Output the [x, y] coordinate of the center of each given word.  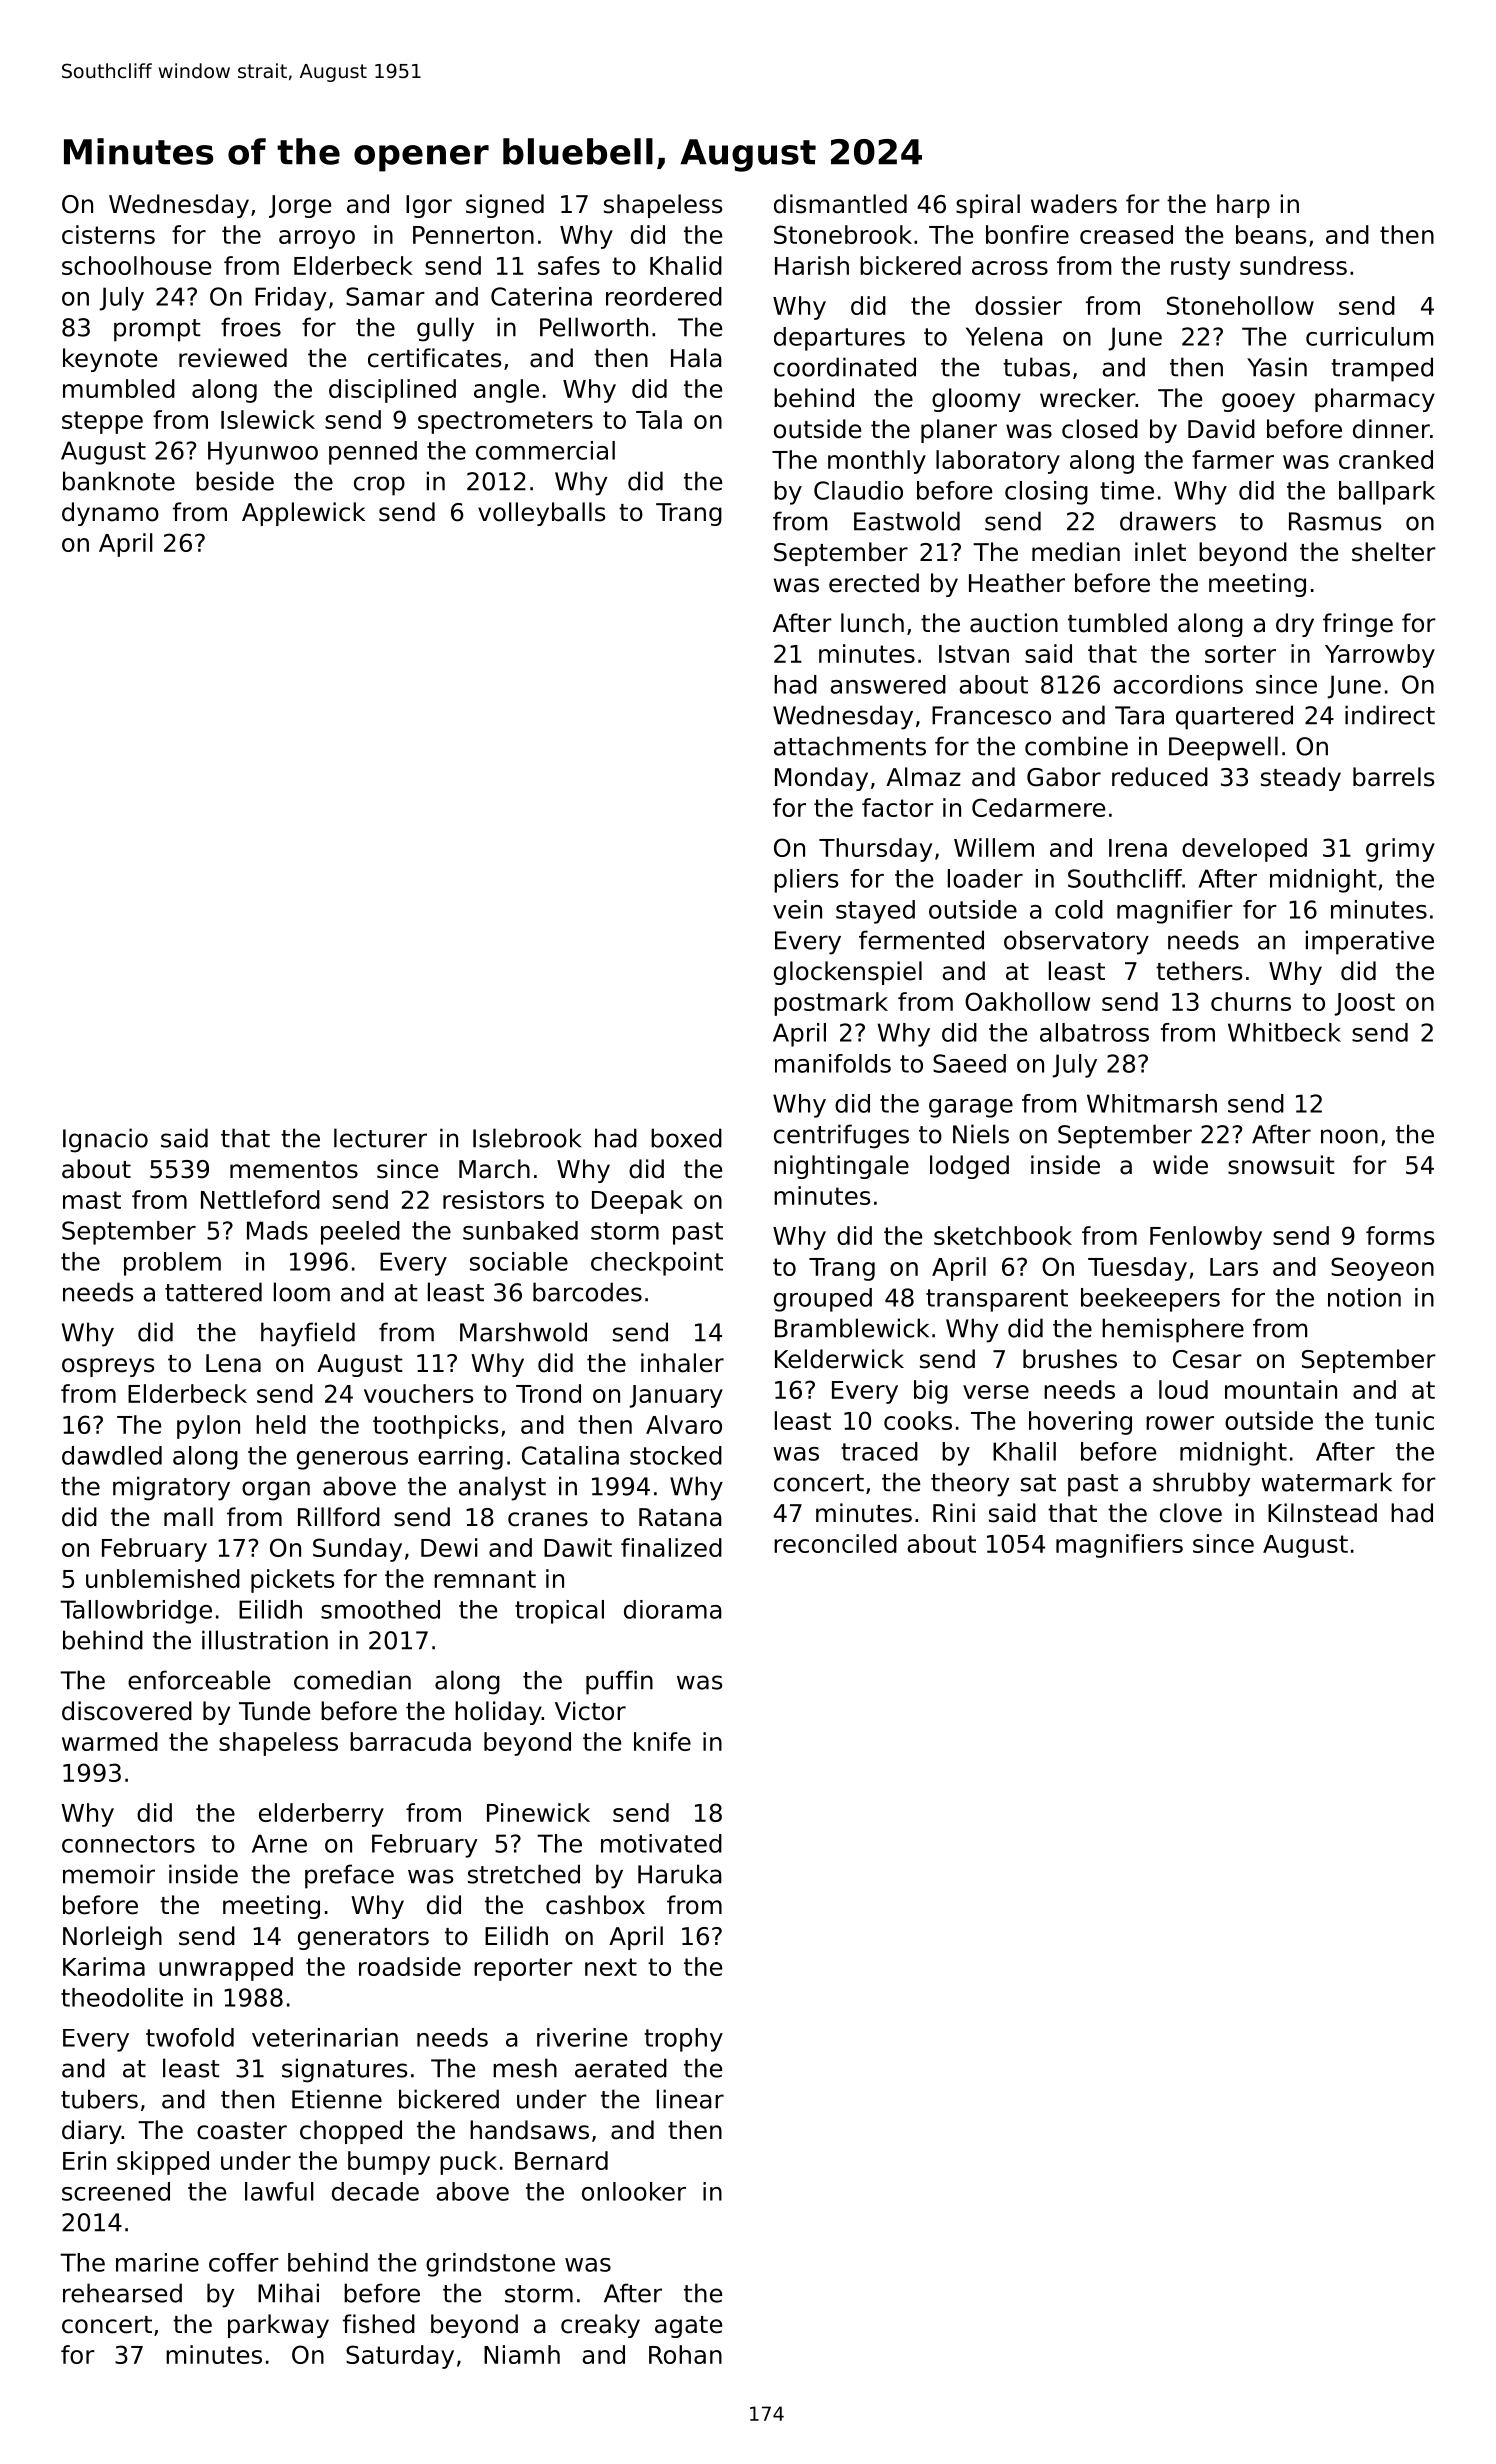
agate [688, 2327]
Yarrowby [1380, 656]
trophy [683, 2040]
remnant [485, 1579]
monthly [877, 462]
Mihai [288, 2293]
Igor [429, 206]
